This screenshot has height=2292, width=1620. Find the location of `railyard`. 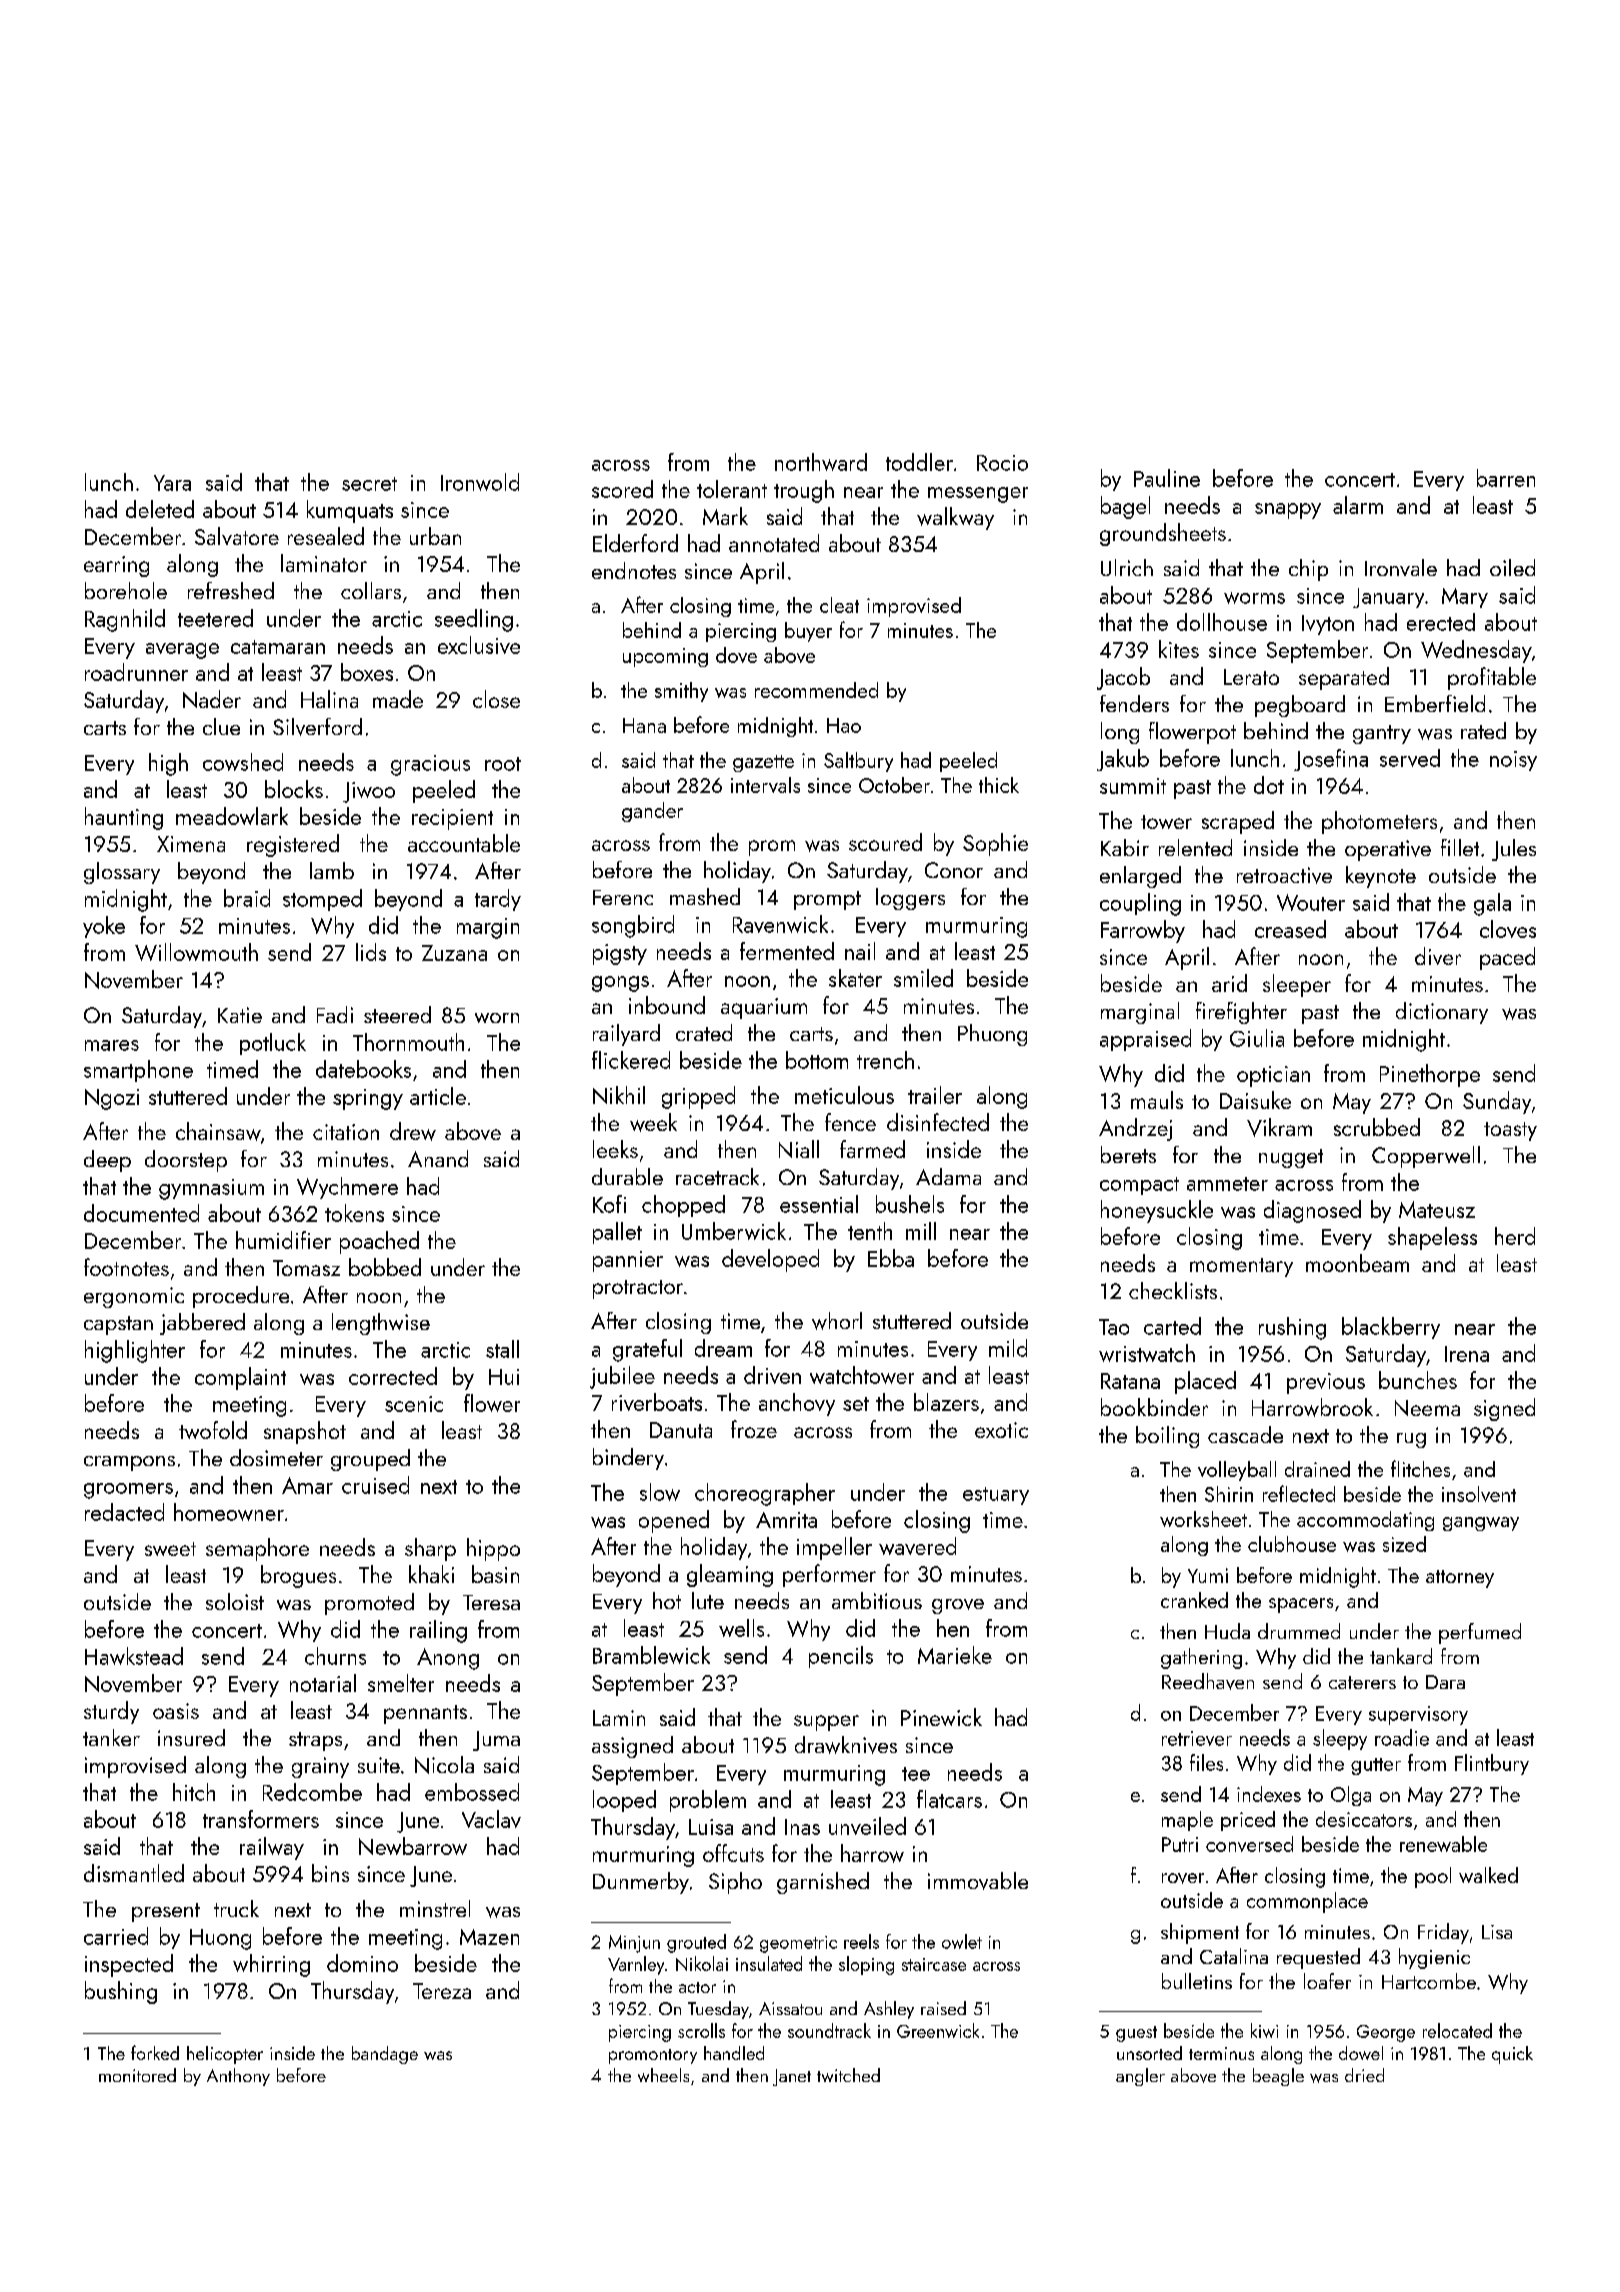

railyard is located at coordinates (626, 1035).
